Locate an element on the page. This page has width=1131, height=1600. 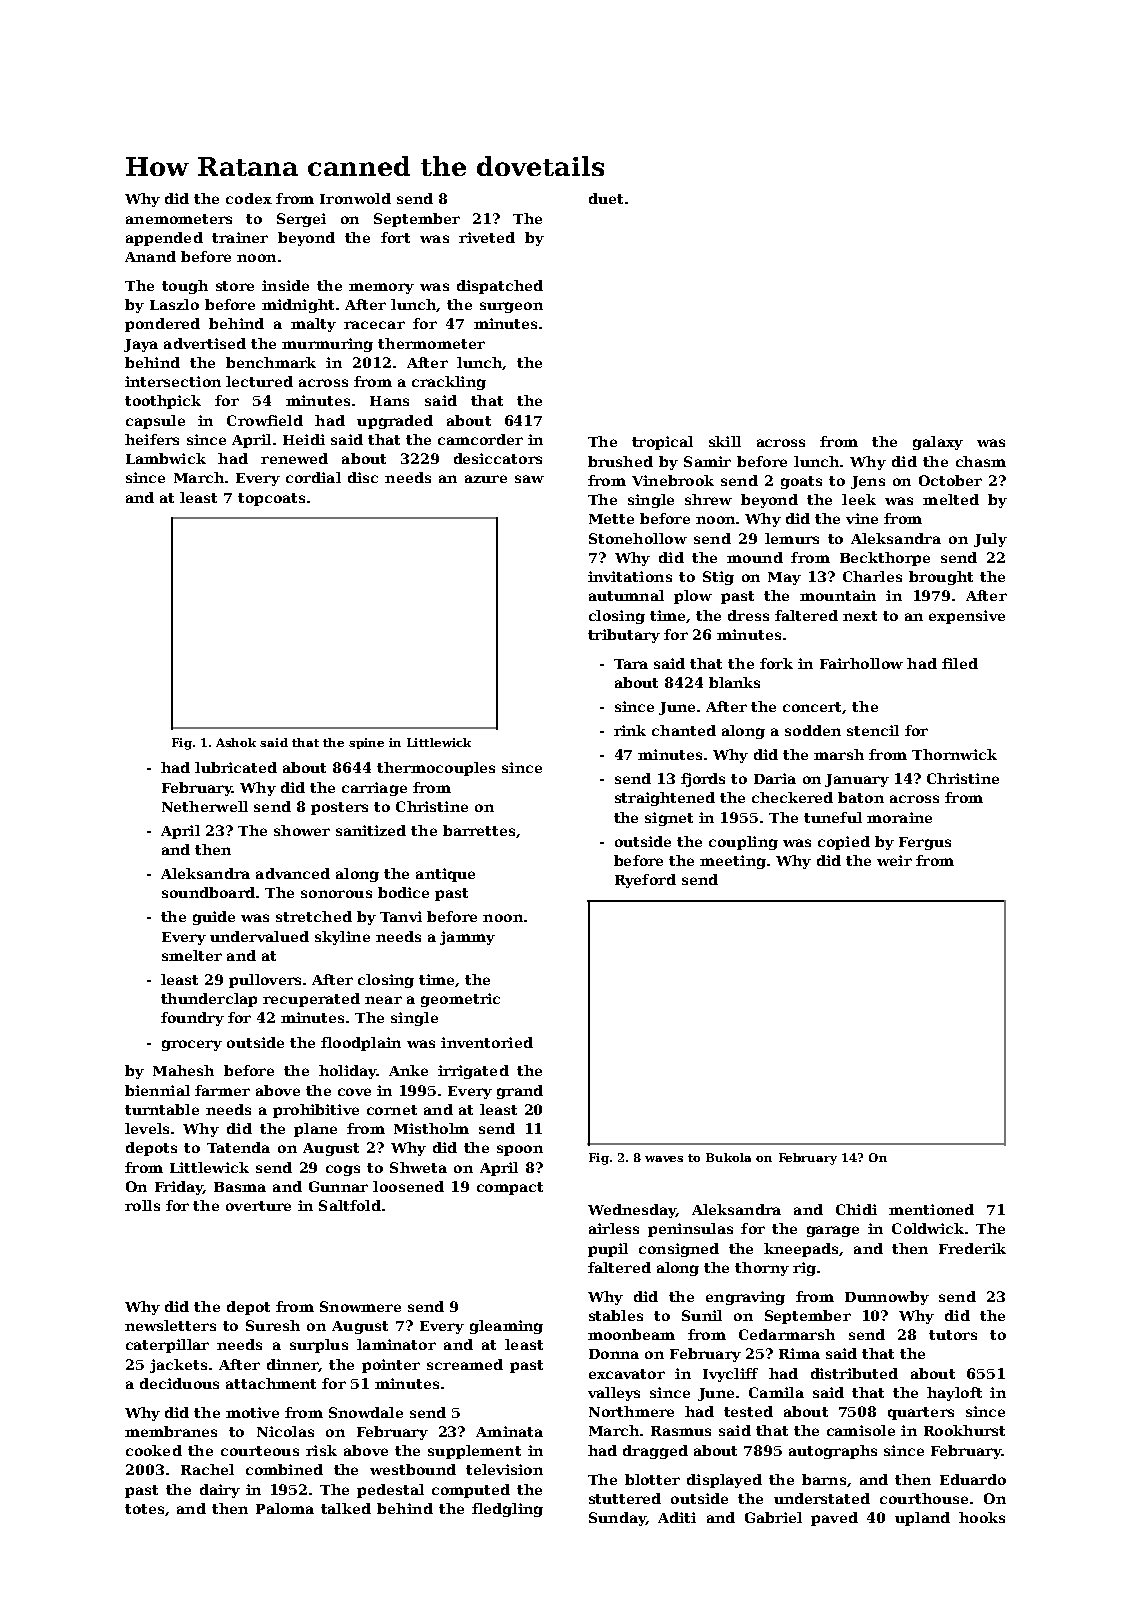
totes is located at coordinates (144, 1509).
